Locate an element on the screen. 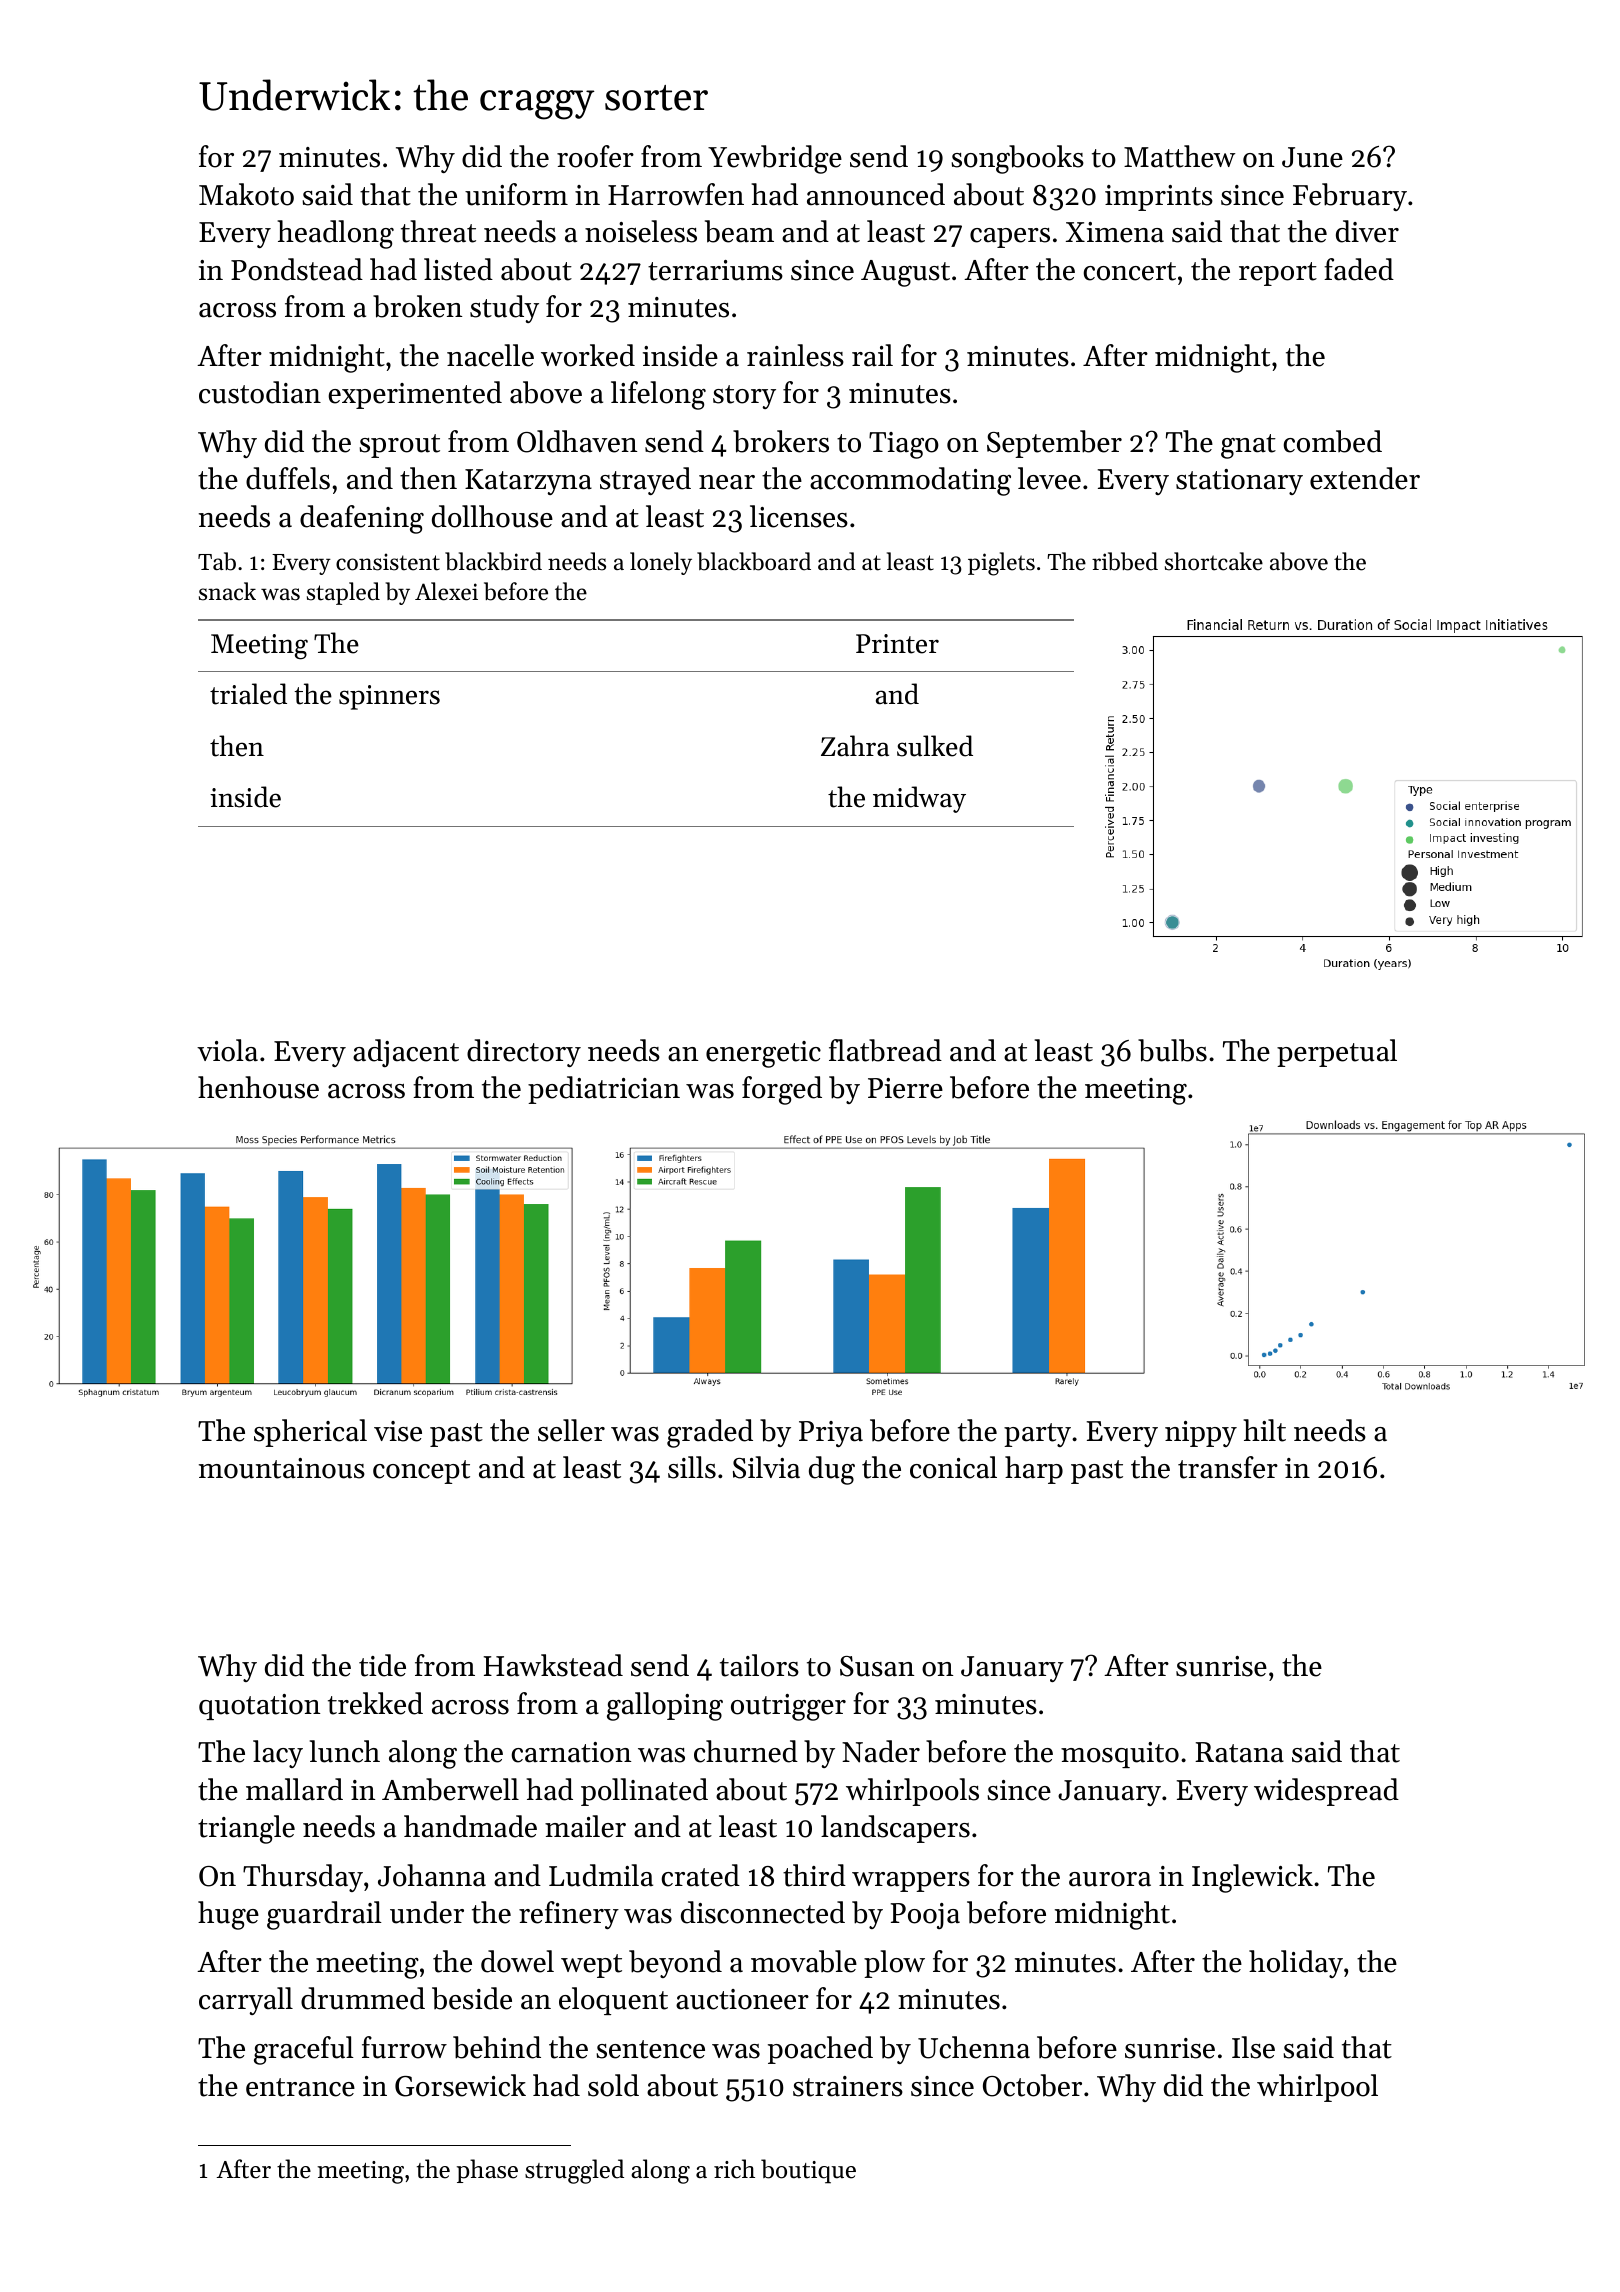  spherical is located at coordinates (310, 1433).
